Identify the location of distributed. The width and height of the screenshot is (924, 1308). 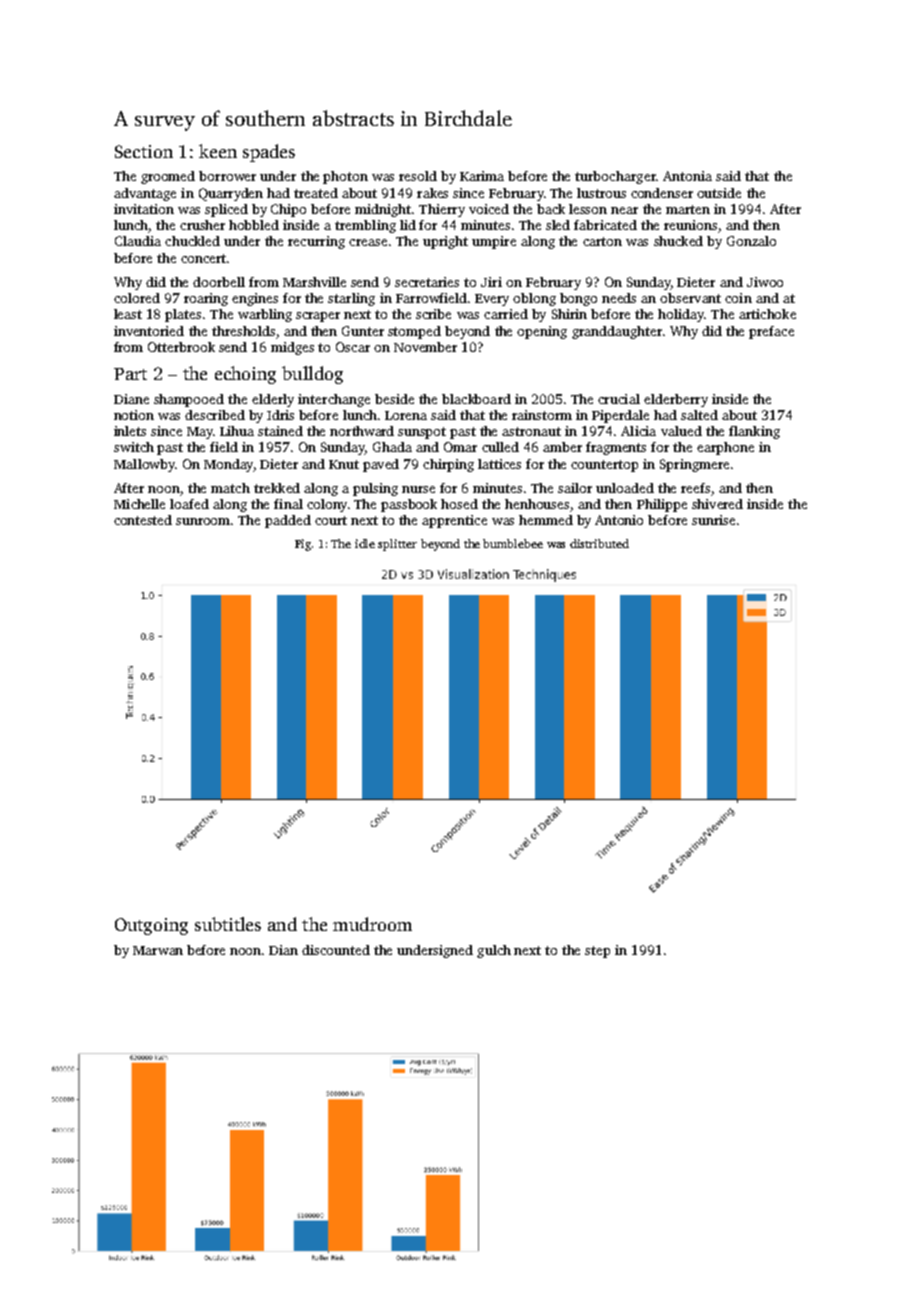
(599, 543).
